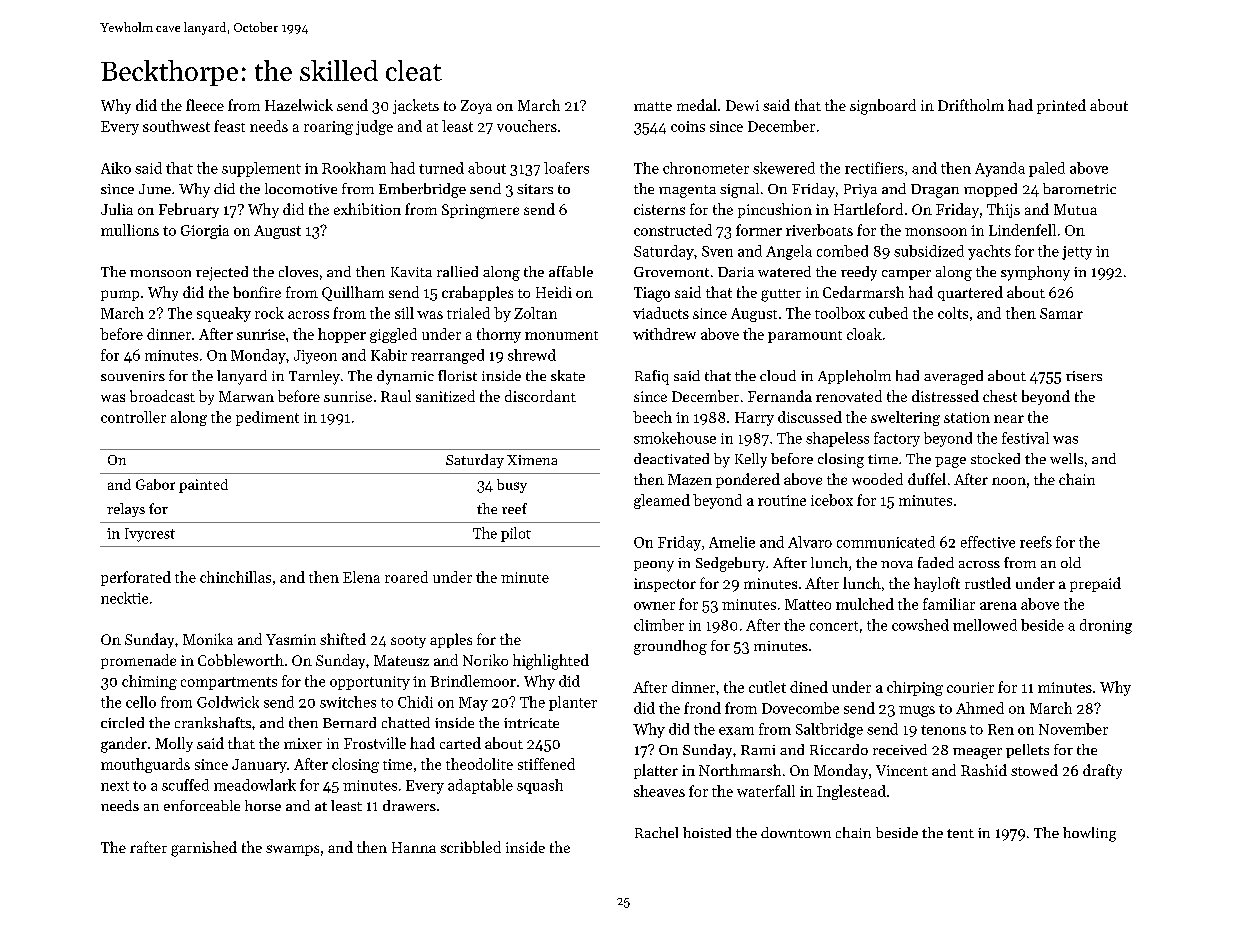 This document has width=1233, height=952. Describe the element at coordinates (470, 847) in the document. I see `scribbled` at that location.
